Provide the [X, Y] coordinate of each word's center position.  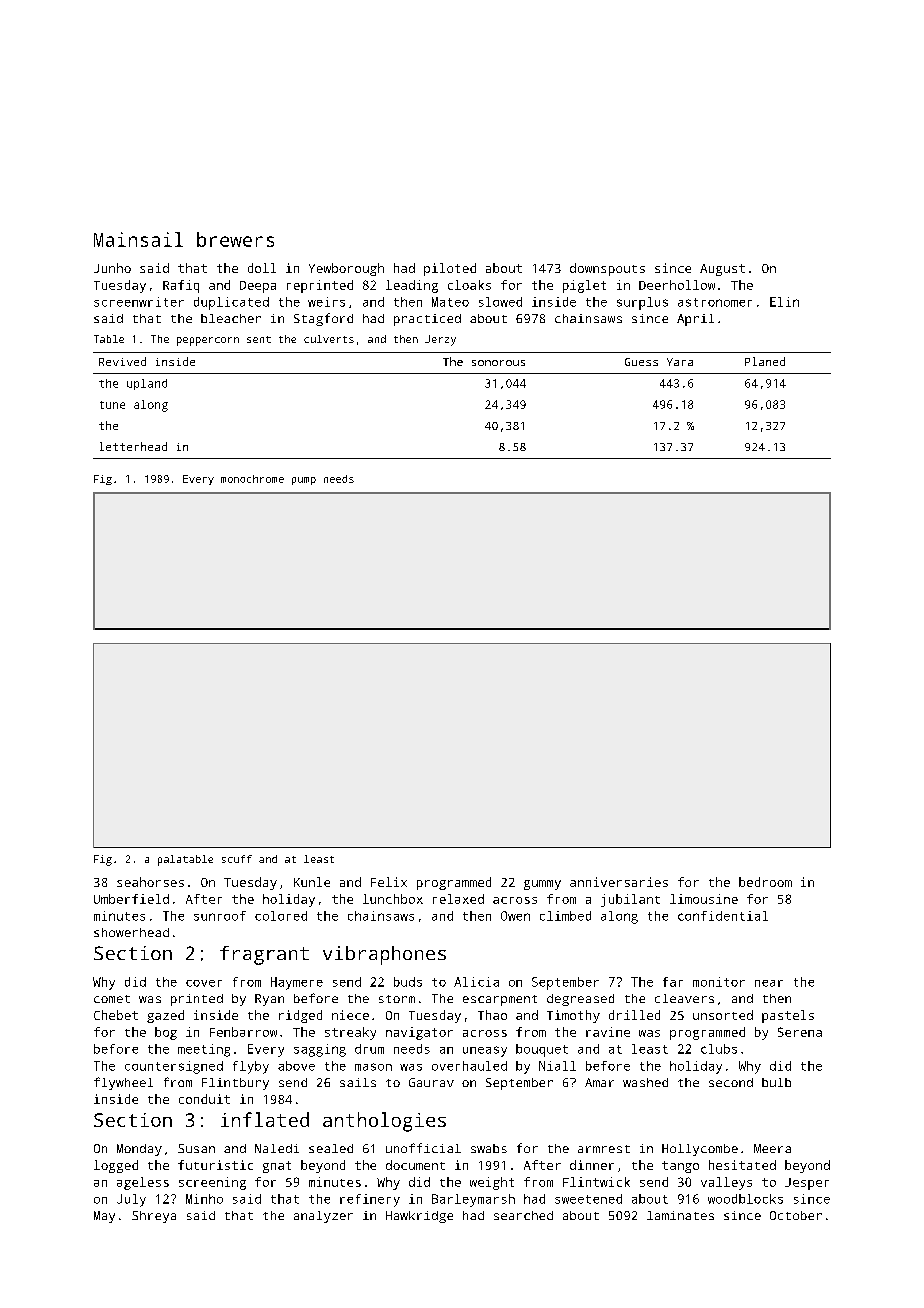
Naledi [277, 1148]
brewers [235, 239]
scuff [237, 859]
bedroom [765, 882]
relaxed [458, 899]
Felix [389, 882]
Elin [784, 302]
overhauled [469, 1066]
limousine [704, 899]
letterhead [133, 446]
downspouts [607, 269]
